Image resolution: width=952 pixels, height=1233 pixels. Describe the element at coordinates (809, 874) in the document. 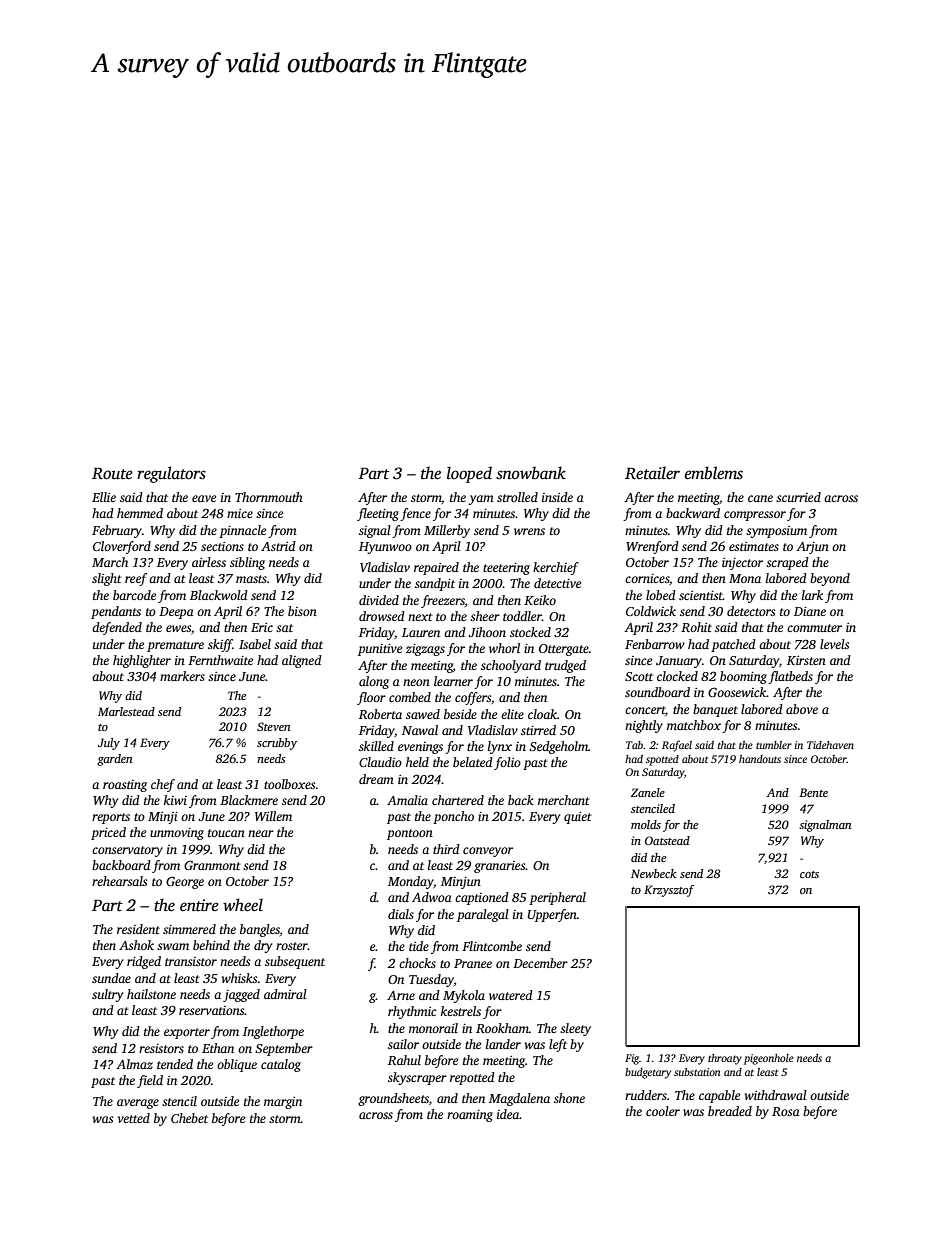

I see `cots` at that location.
